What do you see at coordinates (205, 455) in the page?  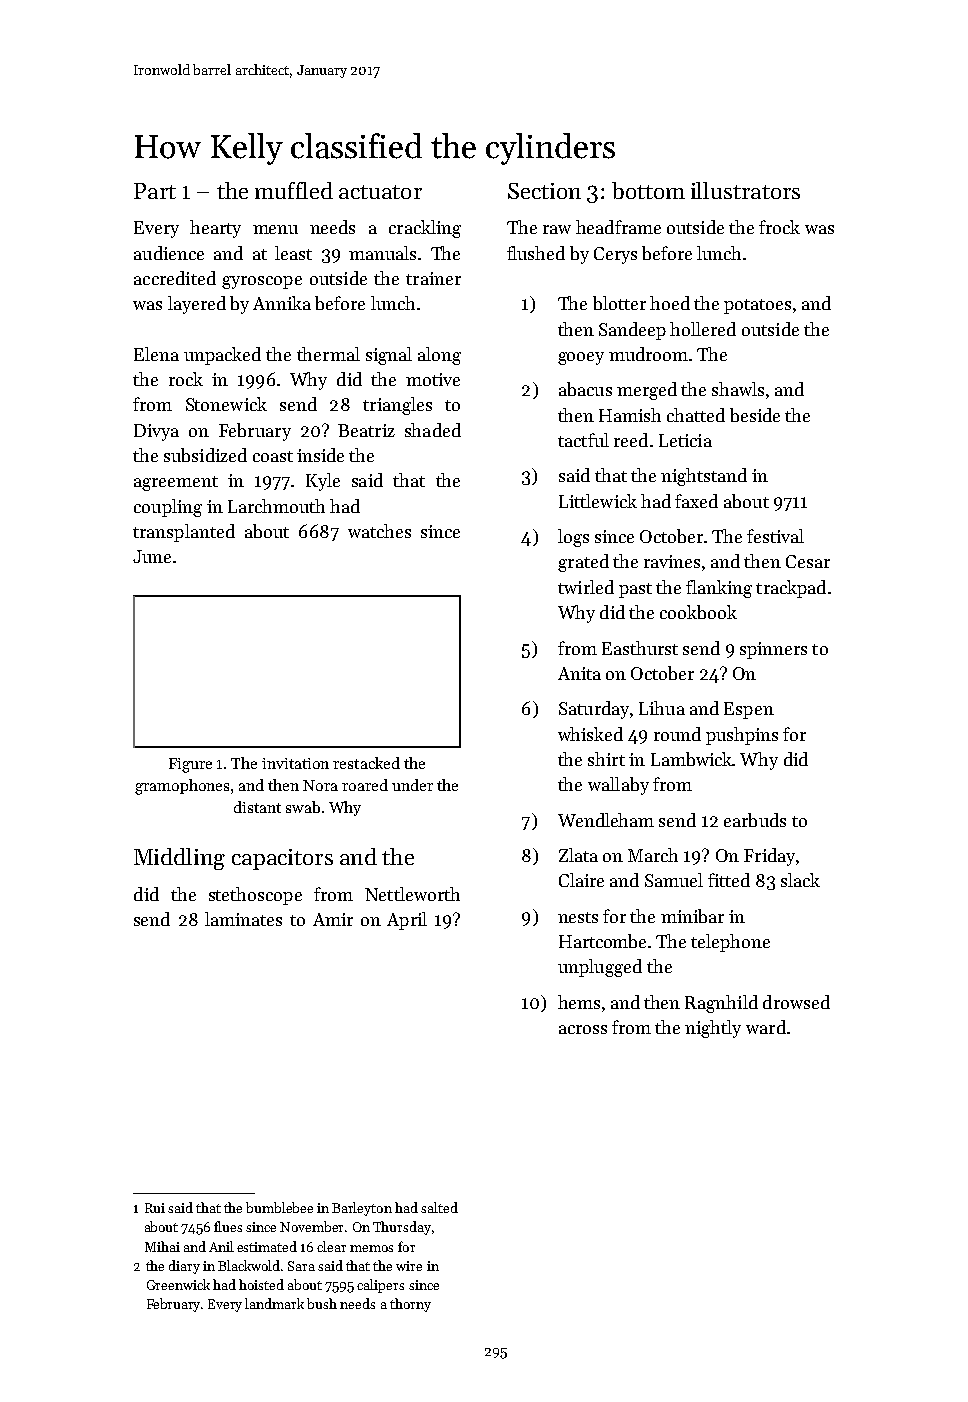 I see `subsidized` at bounding box center [205, 455].
